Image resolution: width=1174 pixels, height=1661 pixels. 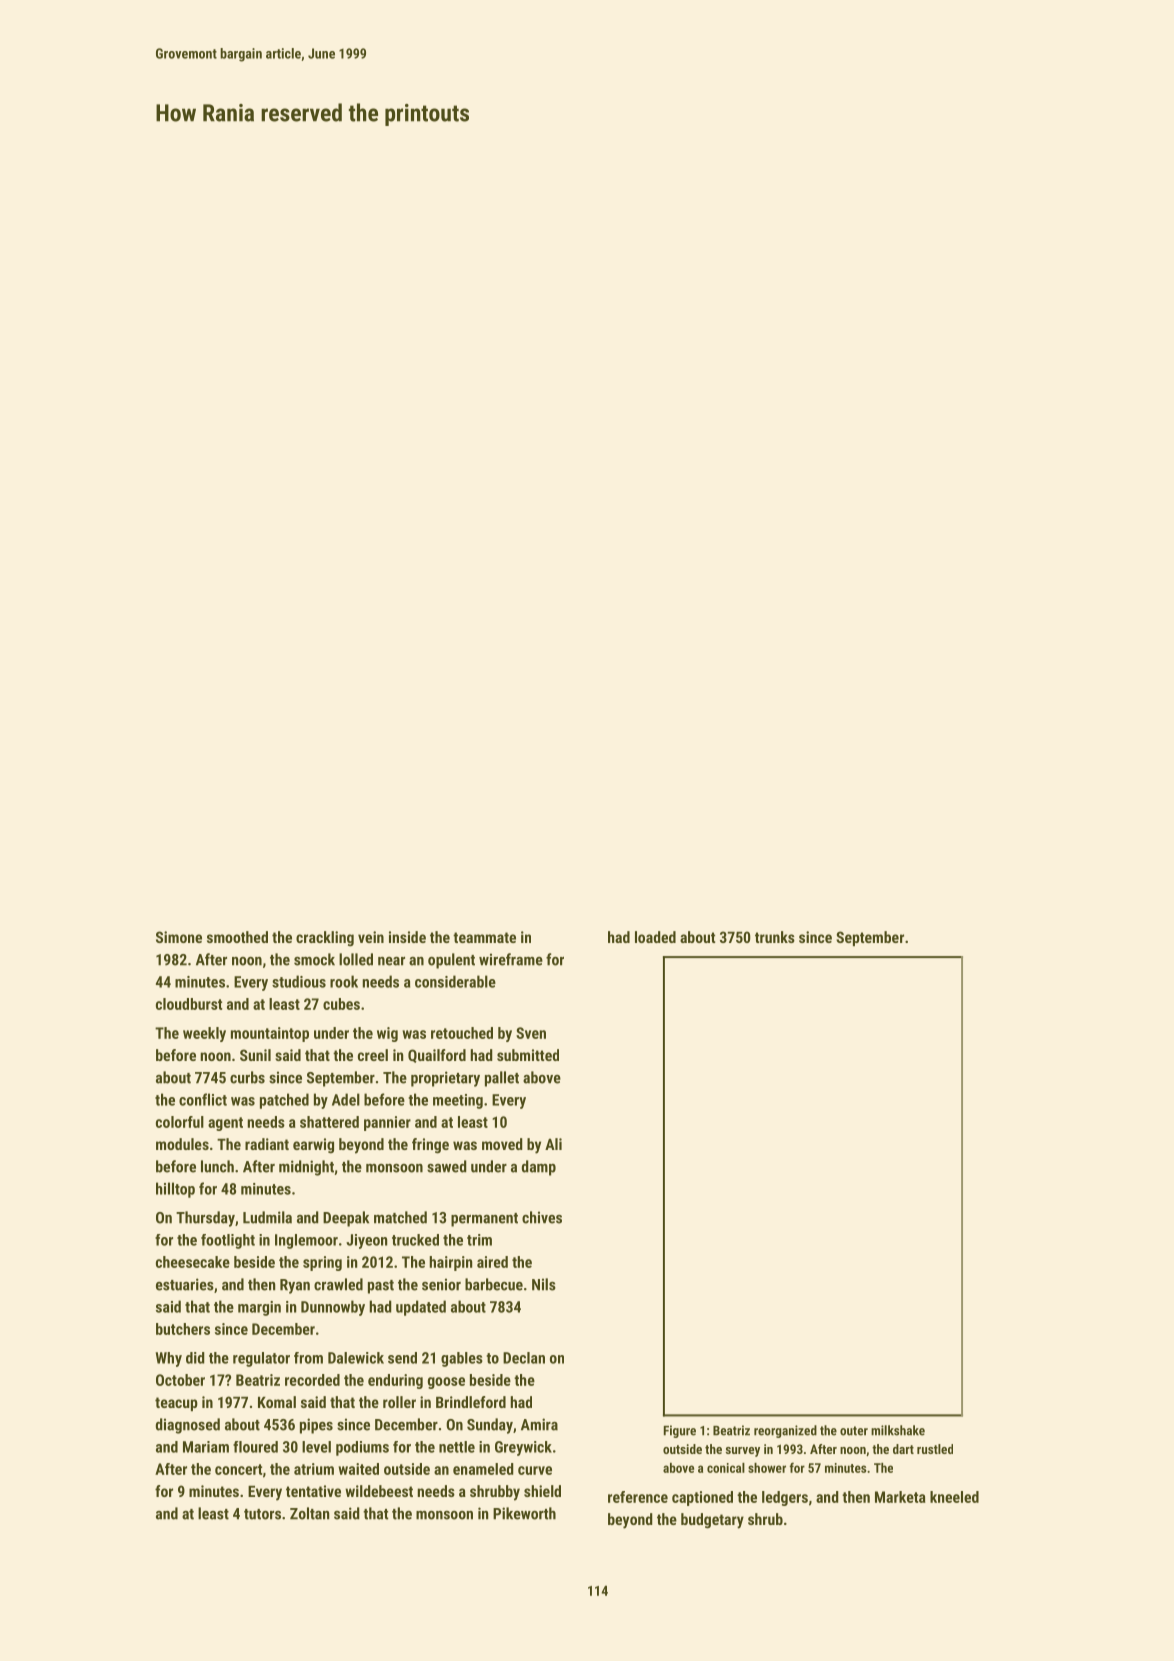 What do you see at coordinates (313, 1146) in the document?
I see `earwig` at bounding box center [313, 1146].
